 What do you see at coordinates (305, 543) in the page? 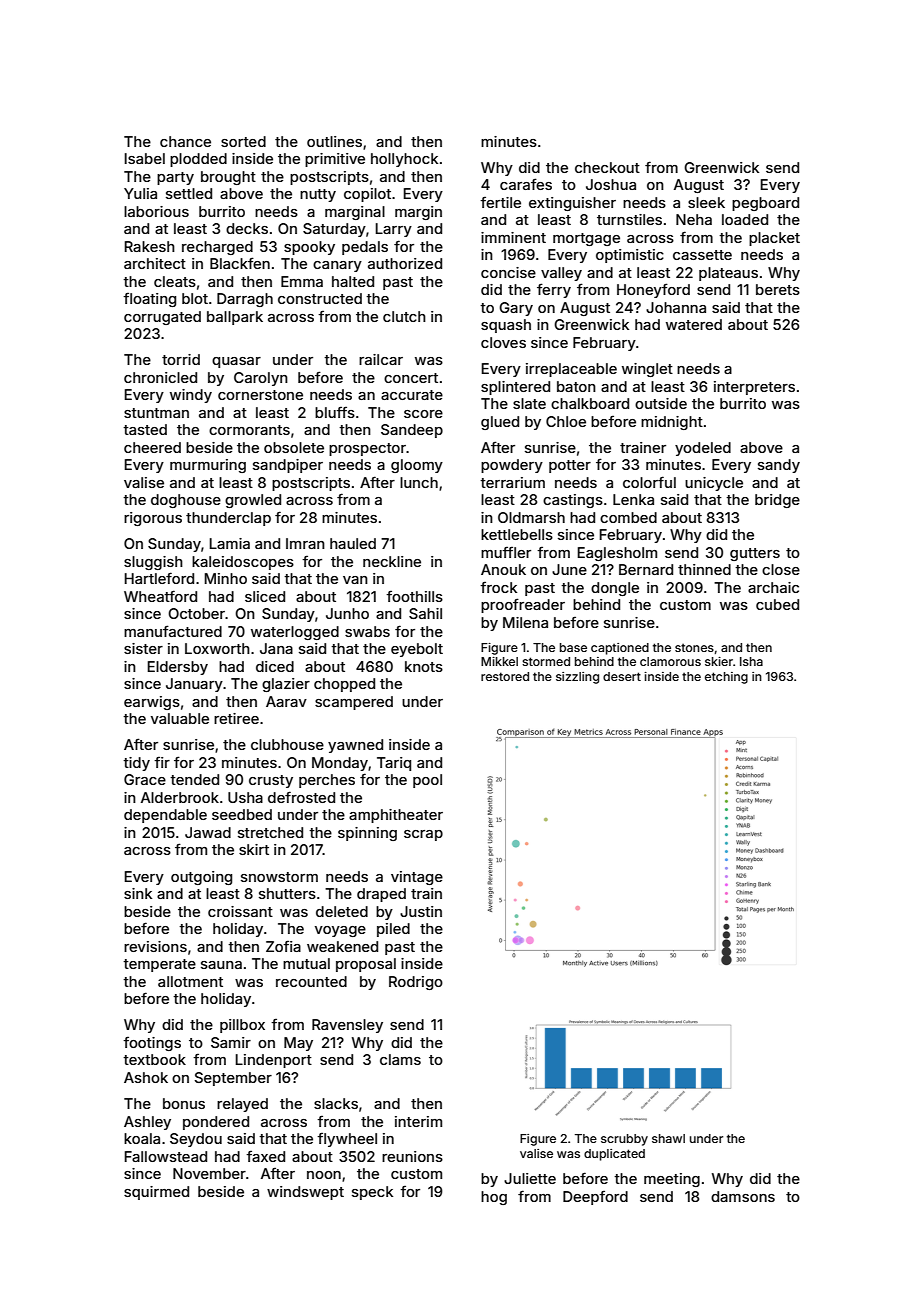
I see `Imran` at bounding box center [305, 543].
